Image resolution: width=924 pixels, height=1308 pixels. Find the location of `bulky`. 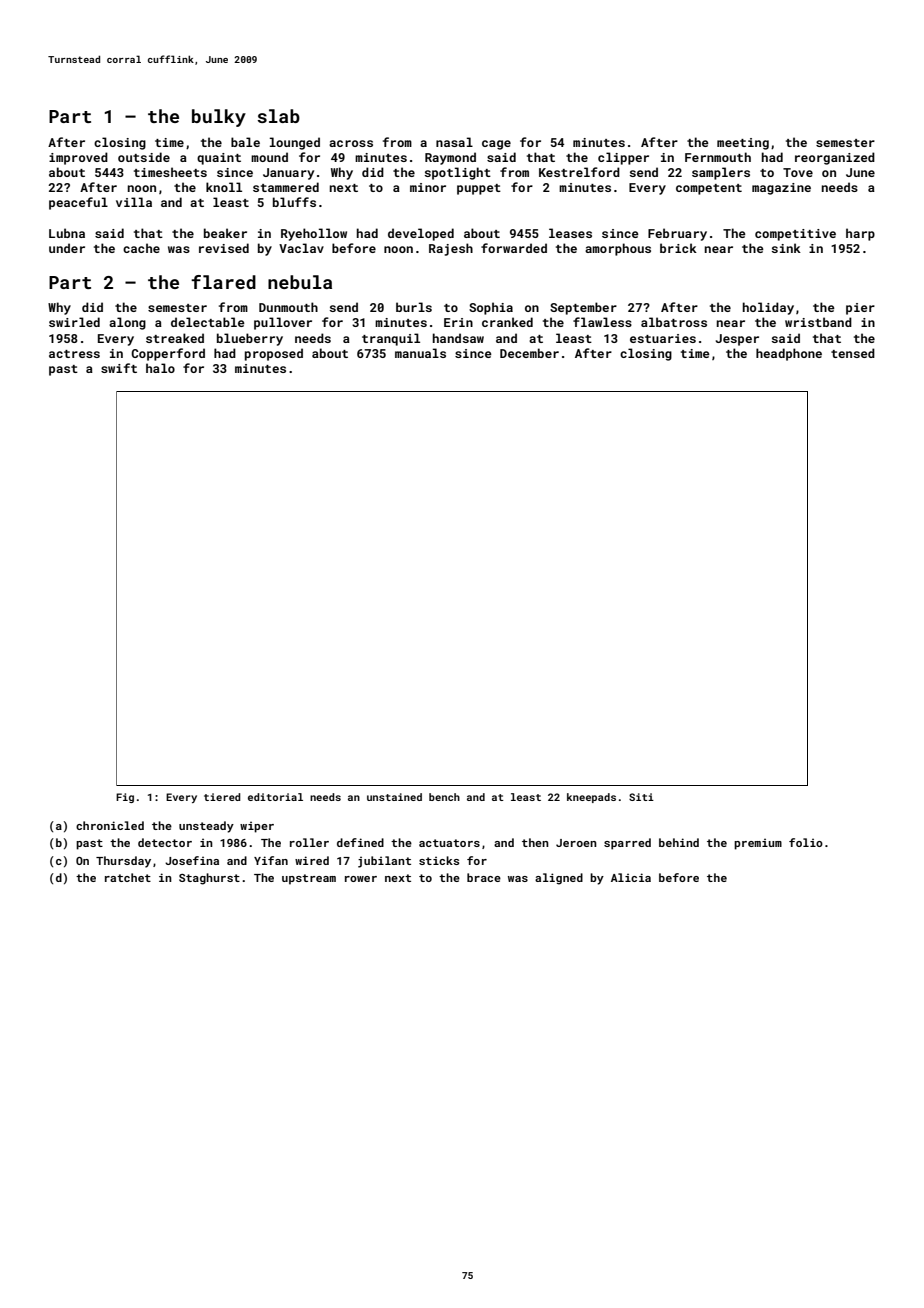

bulky is located at coordinates (219, 118).
